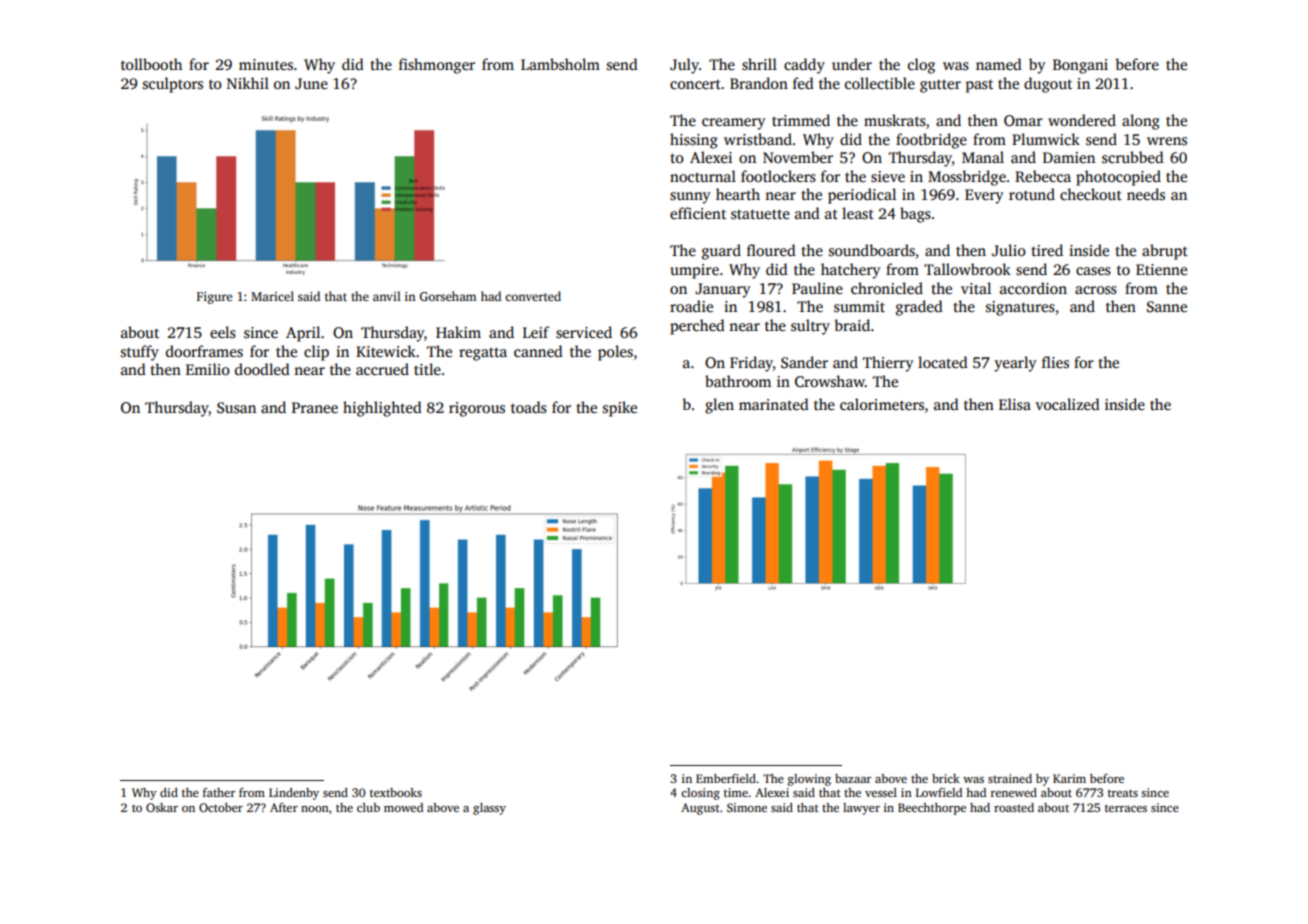 The height and width of the screenshot is (924, 1308). Describe the element at coordinates (801, 120) in the screenshot. I see `trimmed` at that location.
